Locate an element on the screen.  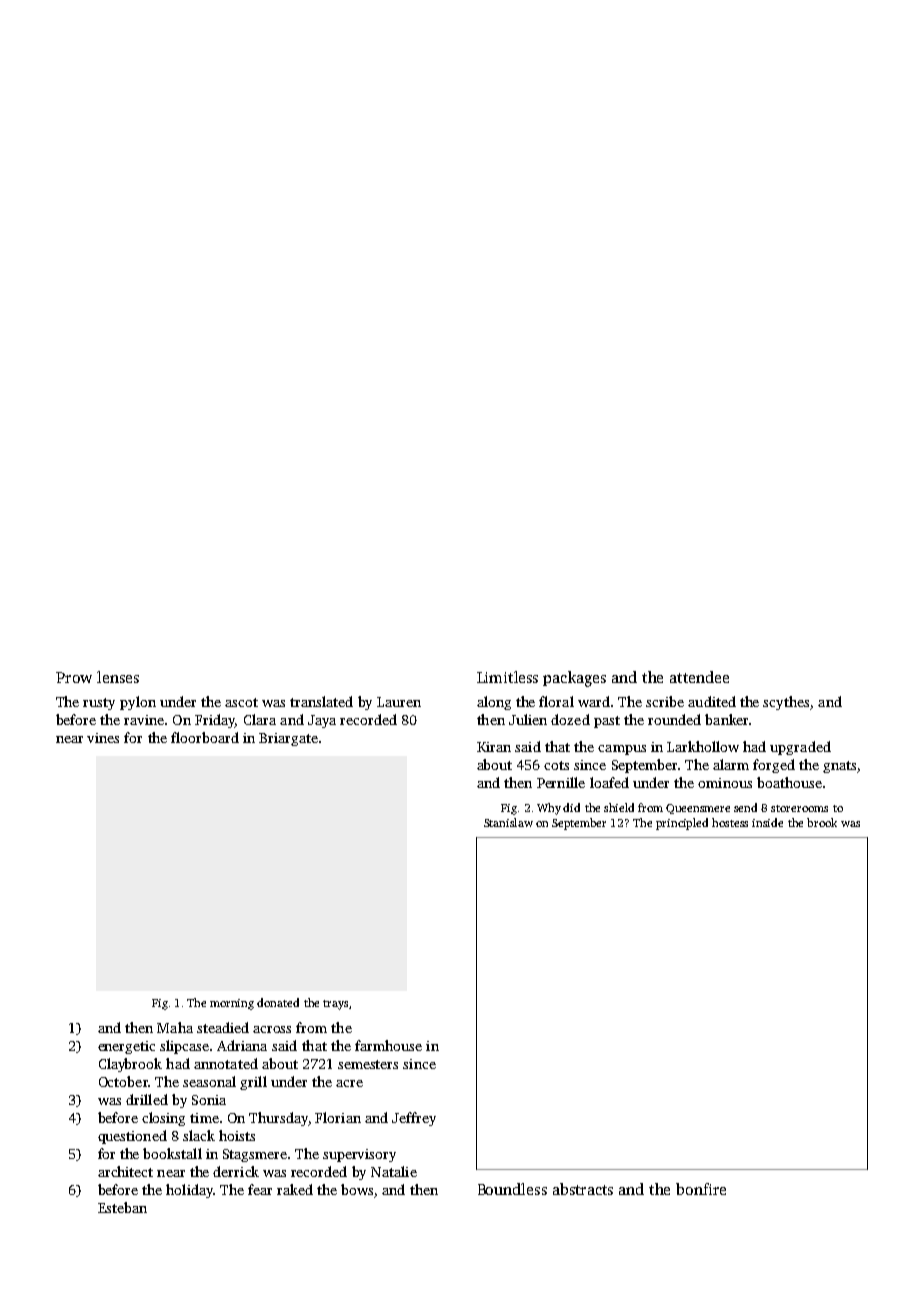
vines is located at coordinates (103, 738).
